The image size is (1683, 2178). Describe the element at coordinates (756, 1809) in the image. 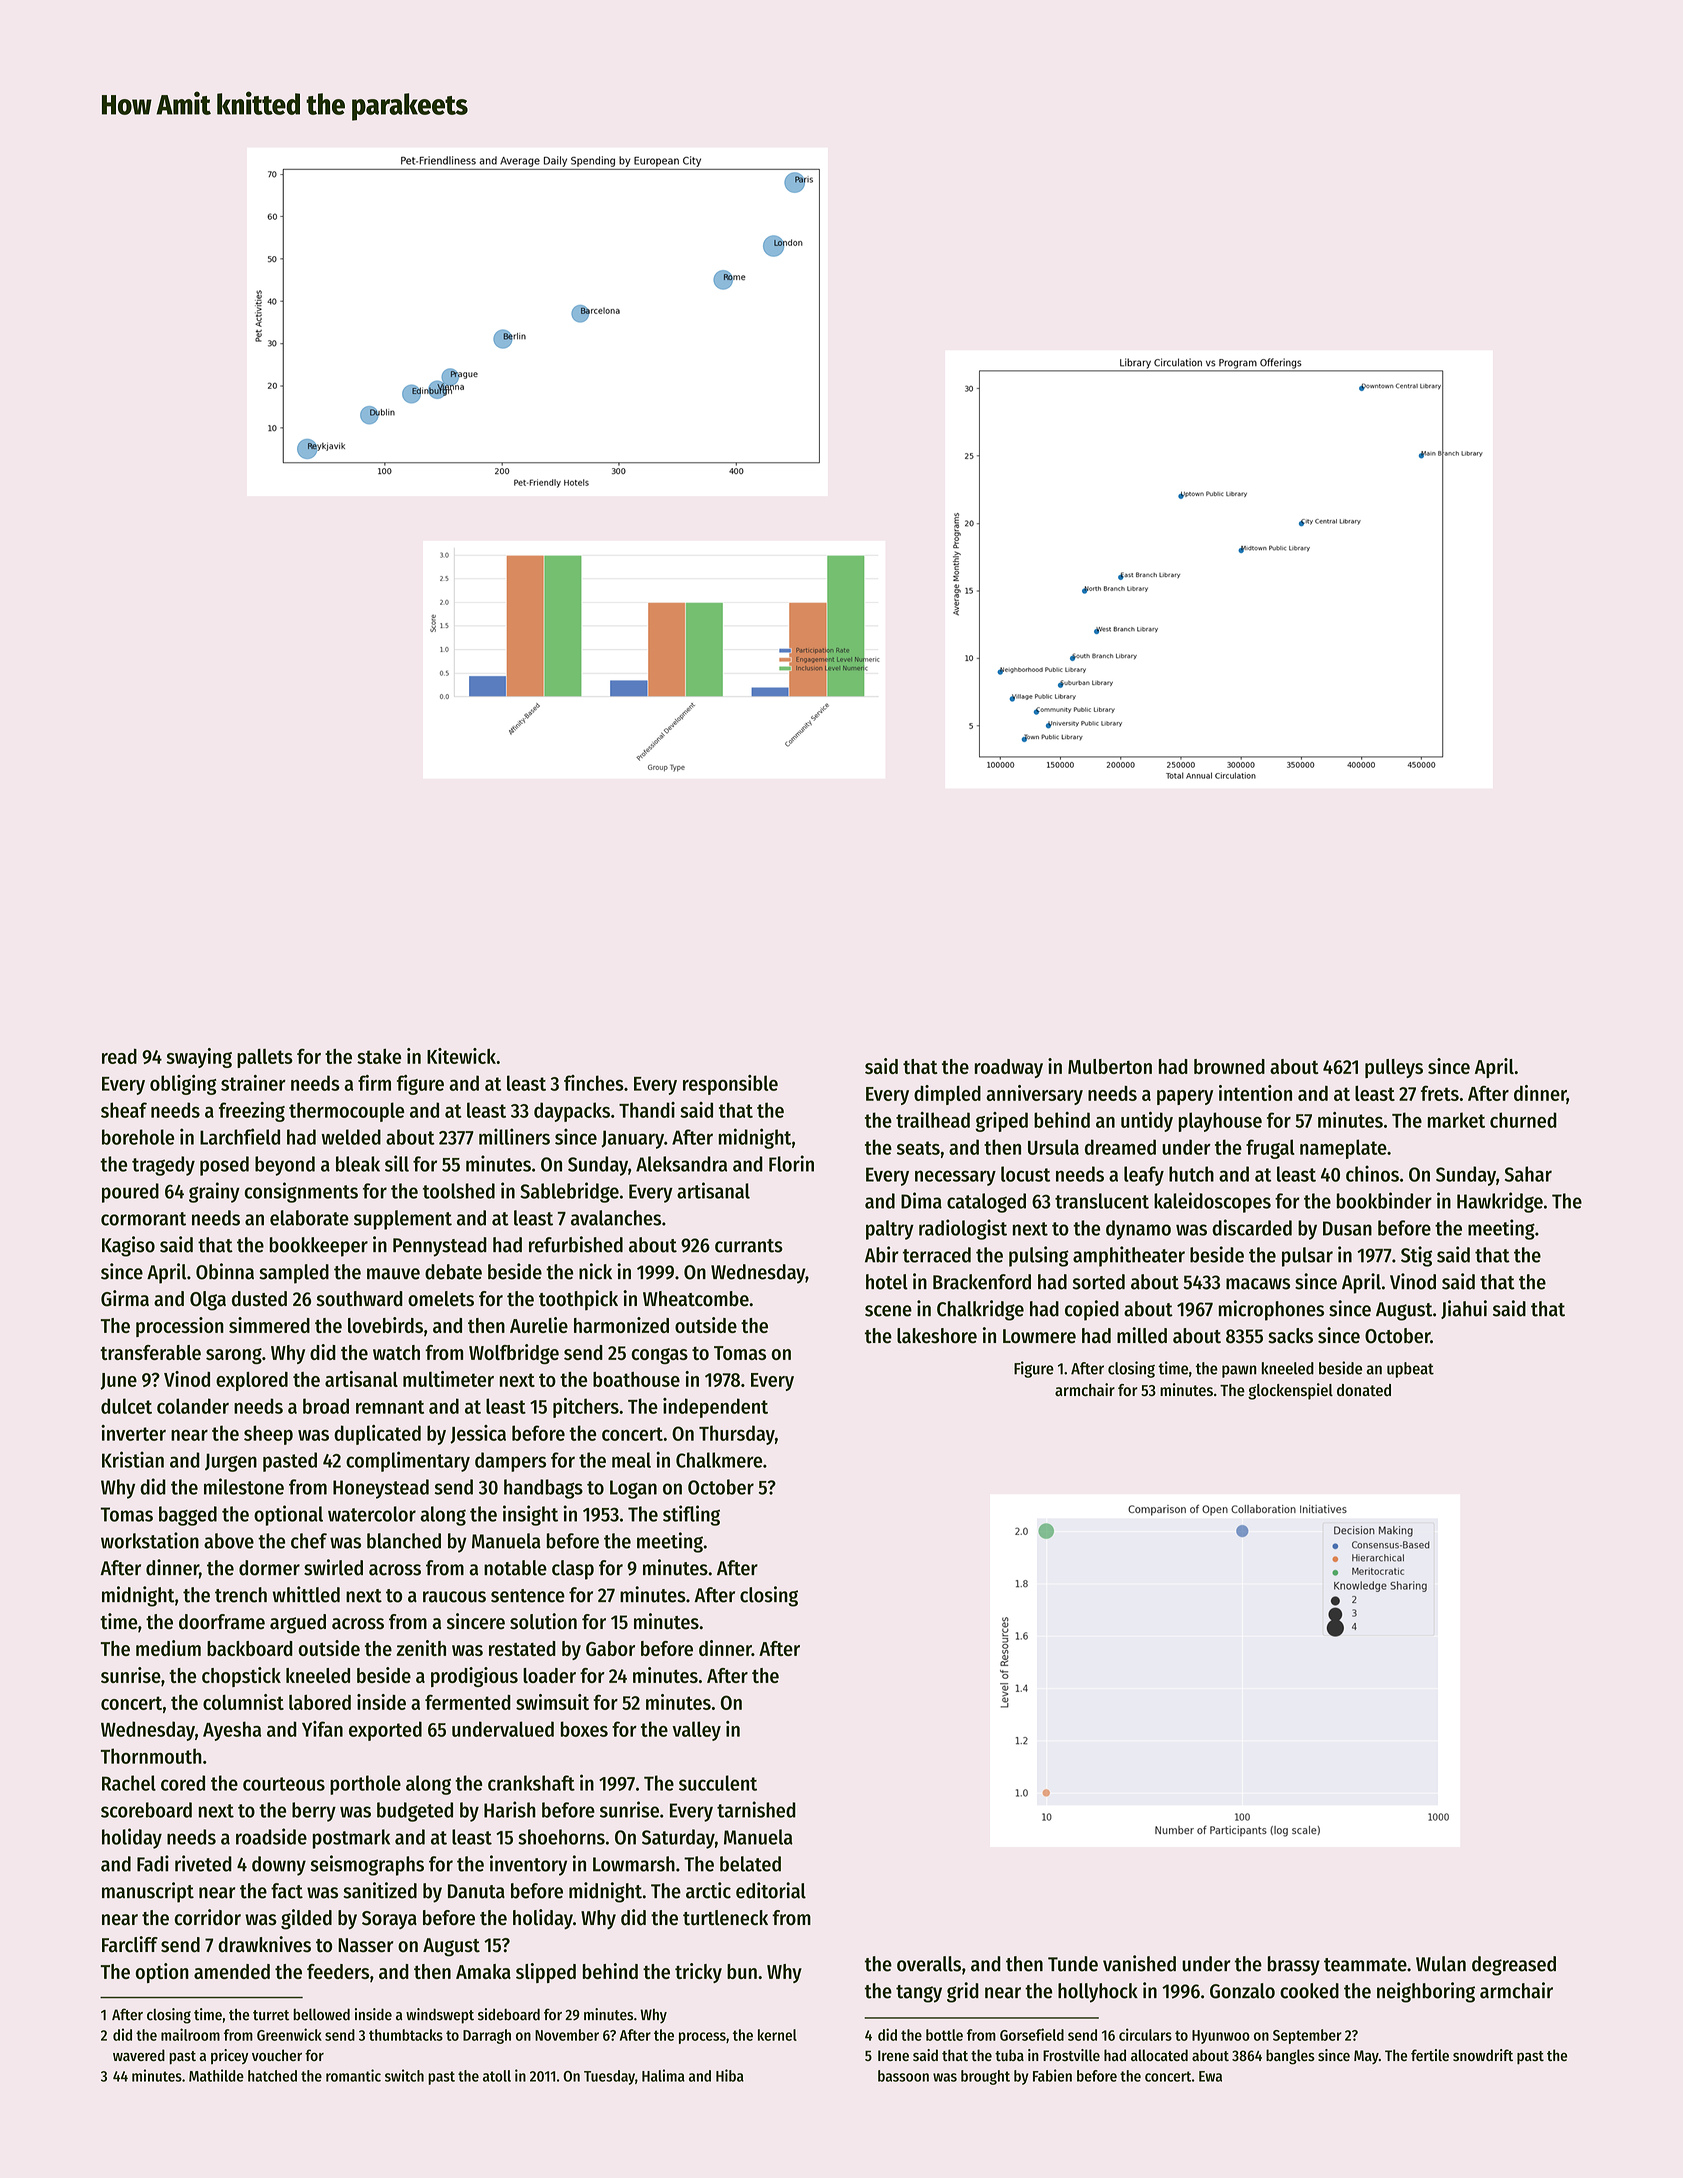

I see `tarnished` at that location.
